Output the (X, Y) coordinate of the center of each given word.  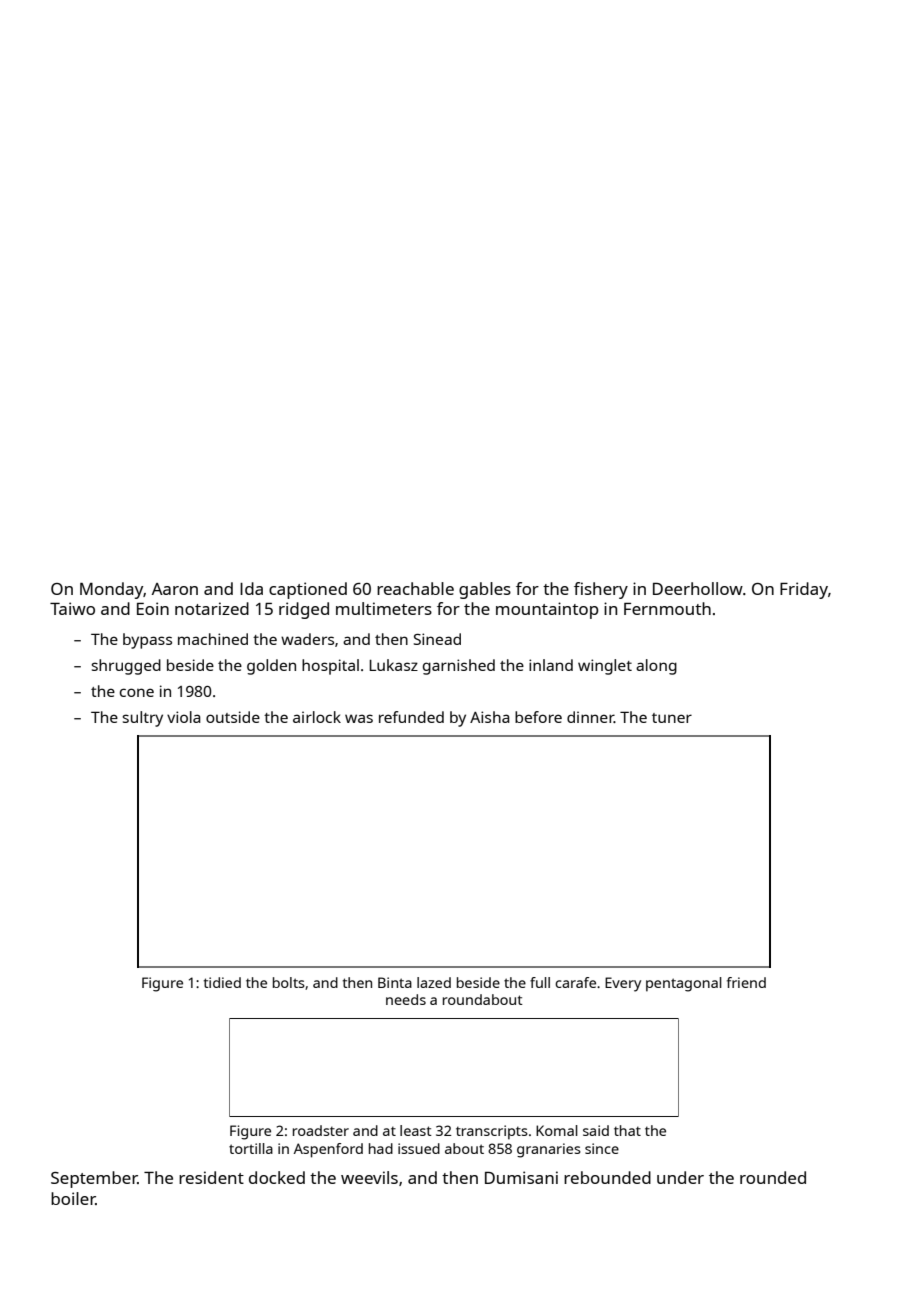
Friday (804, 590)
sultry (142, 719)
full (540, 982)
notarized (212, 608)
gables (485, 590)
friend (746, 982)
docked (277, 1177)
